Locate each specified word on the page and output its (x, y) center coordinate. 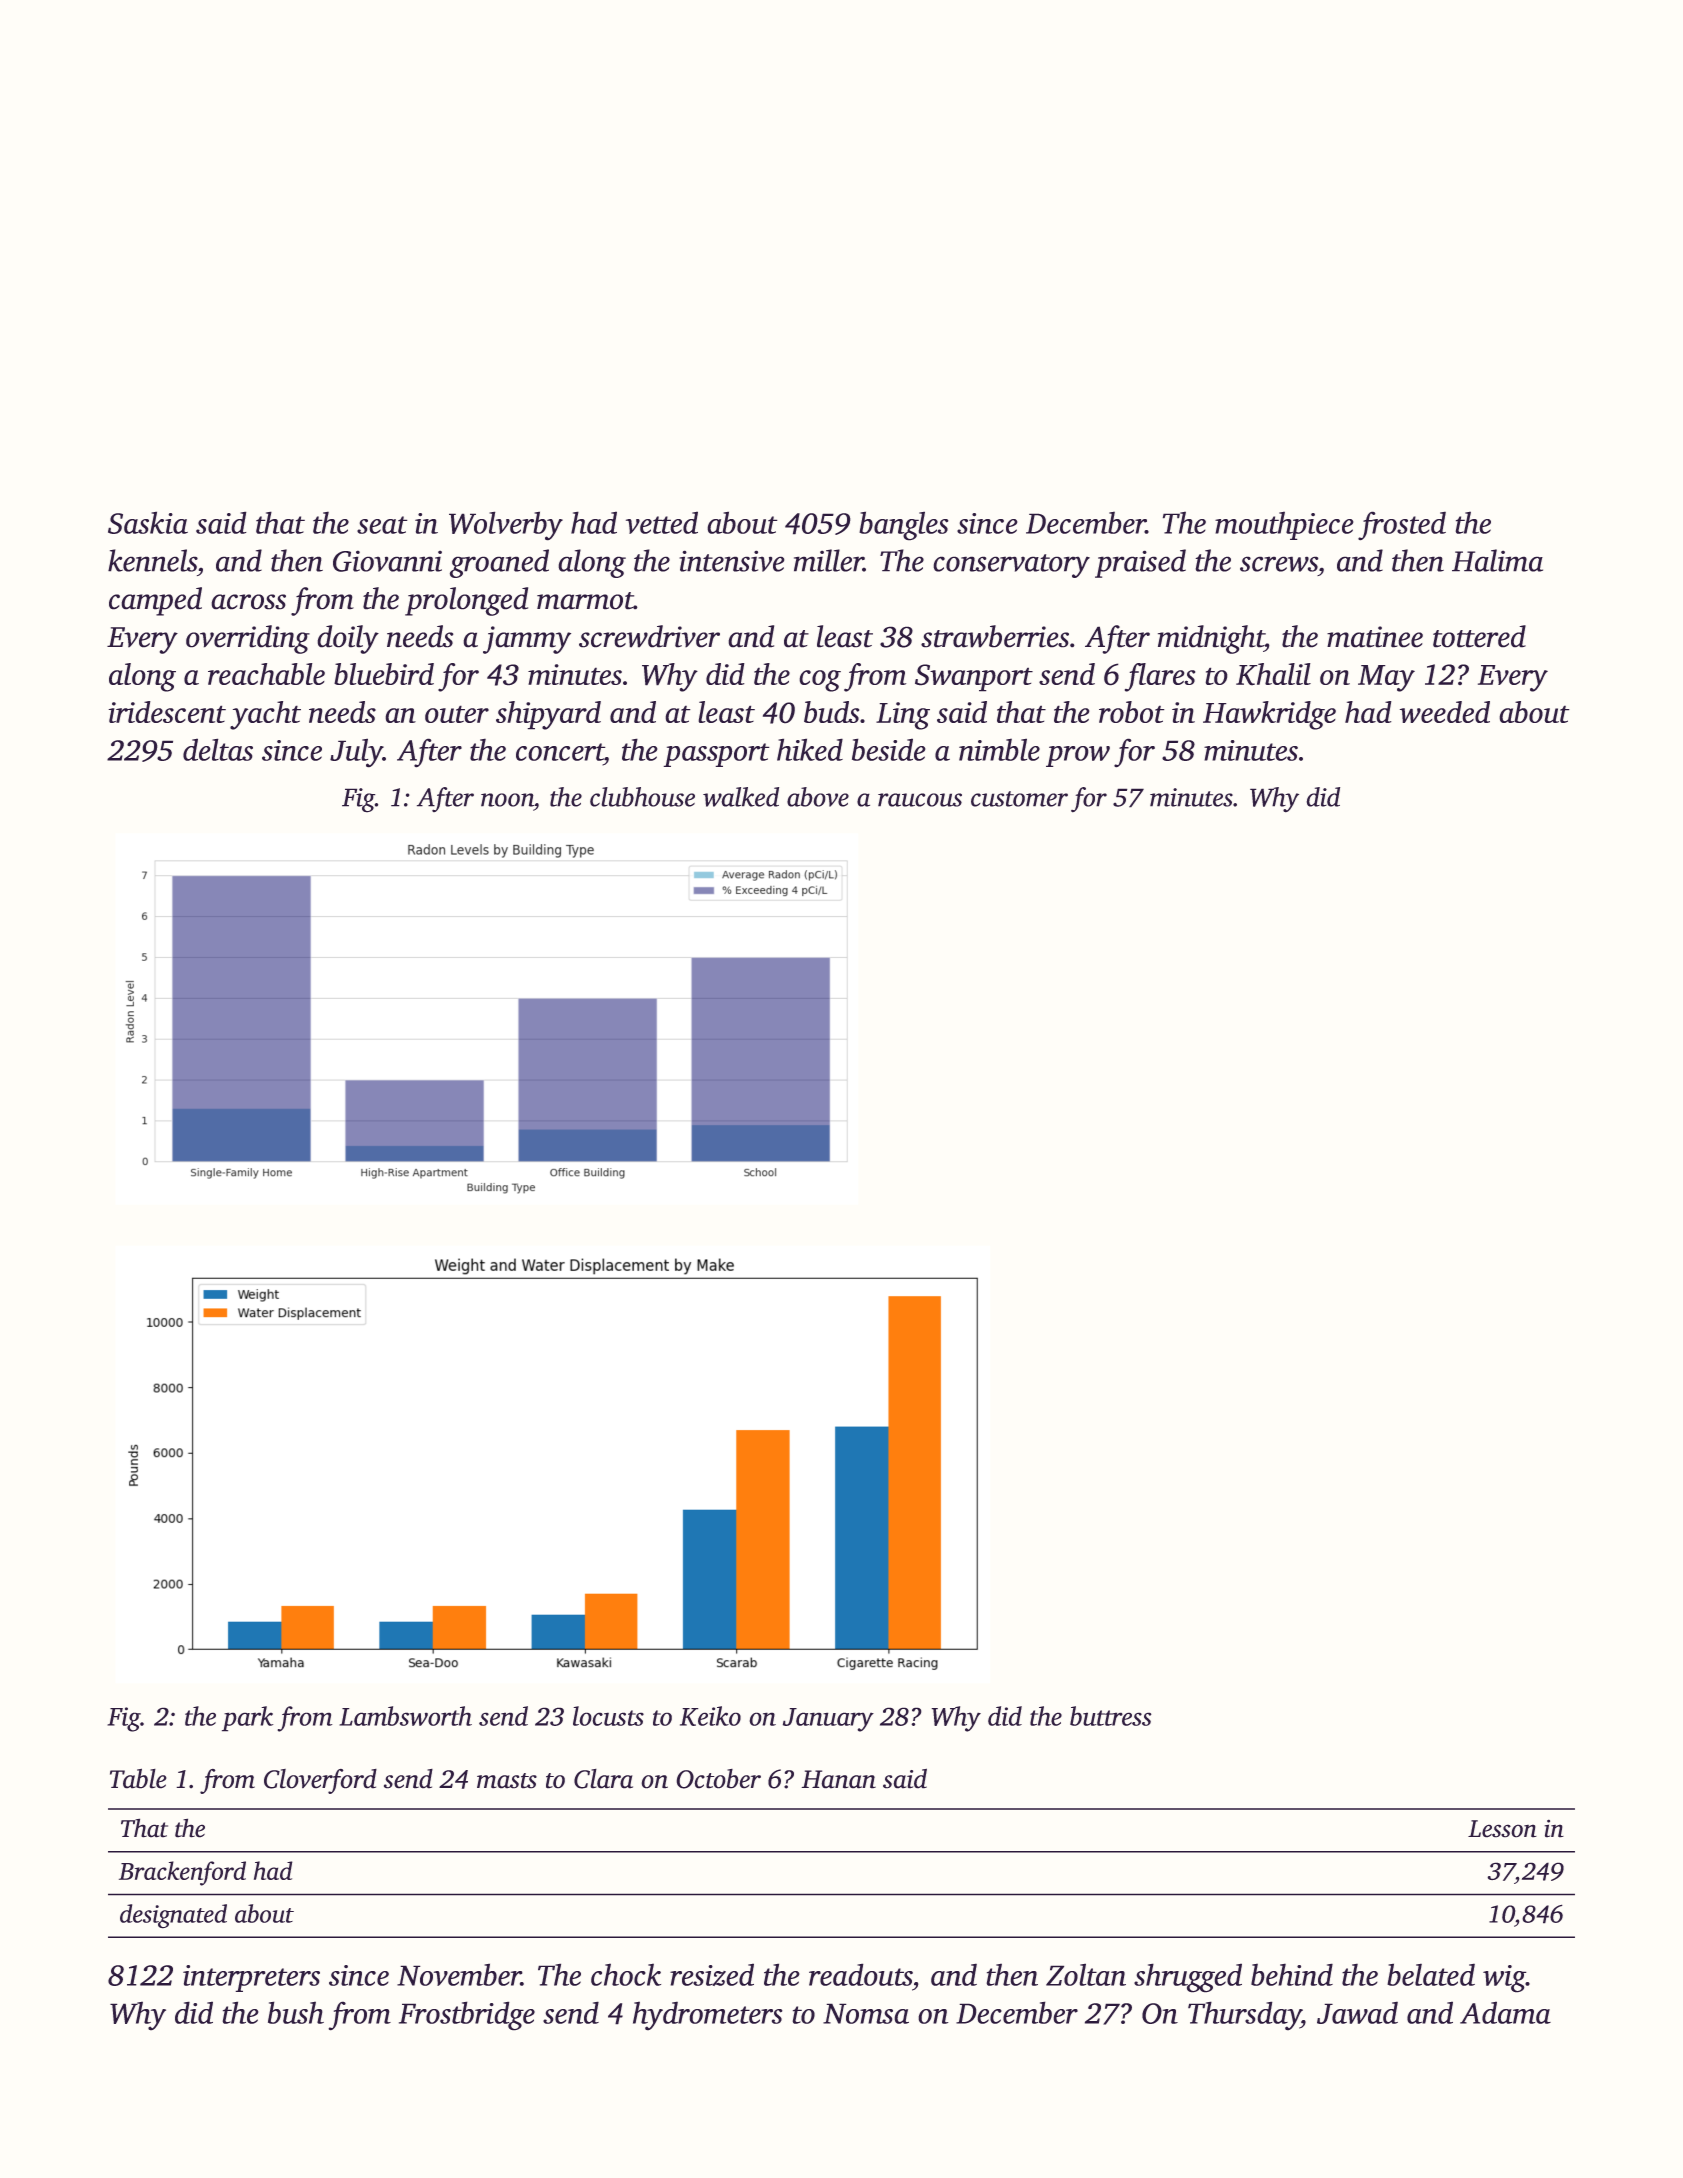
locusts (608, 1716)
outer (457, 714)
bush (296, 2012)
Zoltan (1086, 1974)
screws (1279, 564)
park (248, 1719)
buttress (1111, 1716)
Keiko (710, 1716)
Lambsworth (405, 1716)
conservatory (1011, 566)
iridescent (167, 712)
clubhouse (642, 797)
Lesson (1502, 1829)
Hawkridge (1269, 715)
